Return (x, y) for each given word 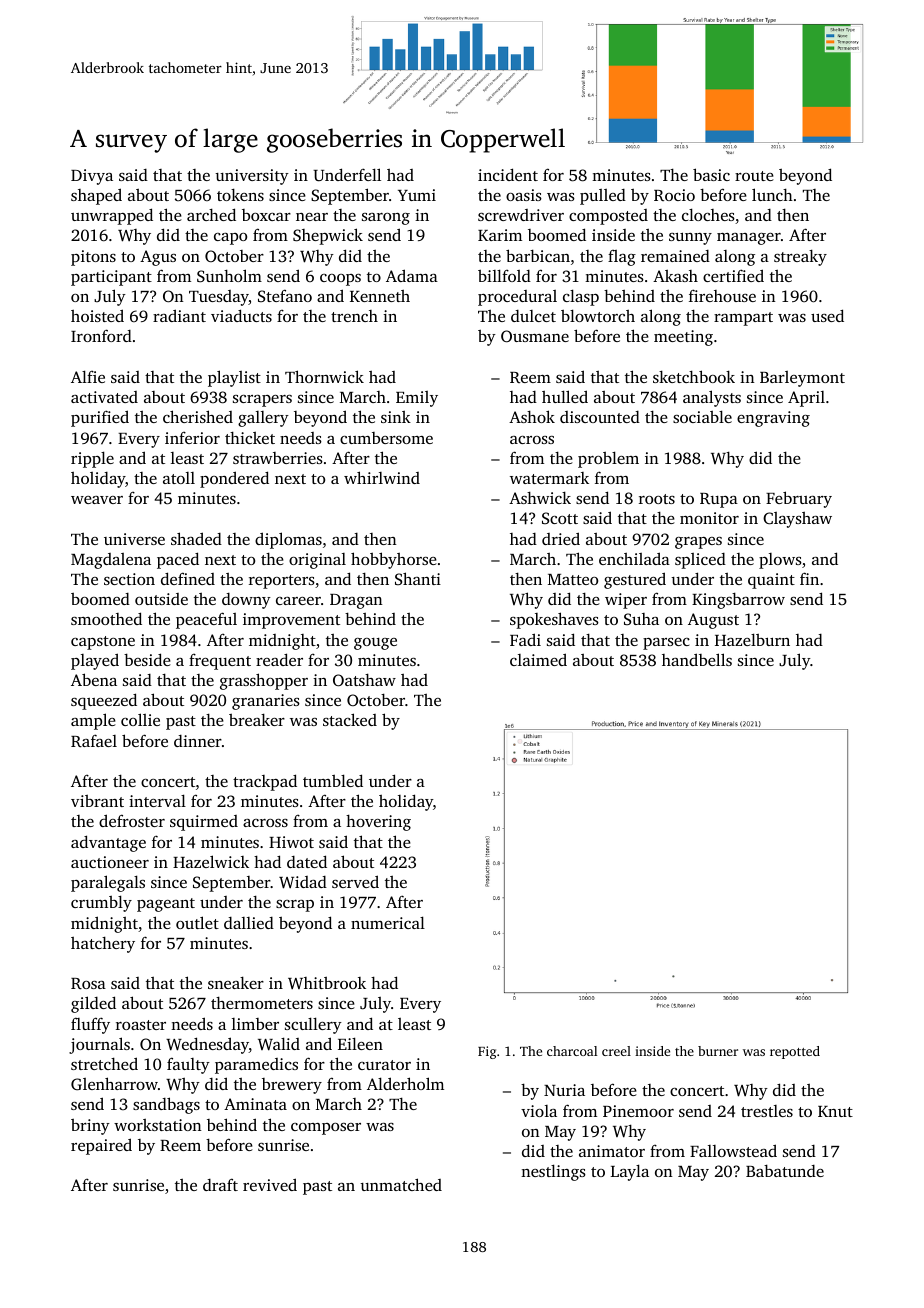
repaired (101, 1146)
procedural (517, 298)
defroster (132, 820)
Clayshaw (797, 520)
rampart (743, 319)
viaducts (241, 315)
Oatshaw (364, 680)
